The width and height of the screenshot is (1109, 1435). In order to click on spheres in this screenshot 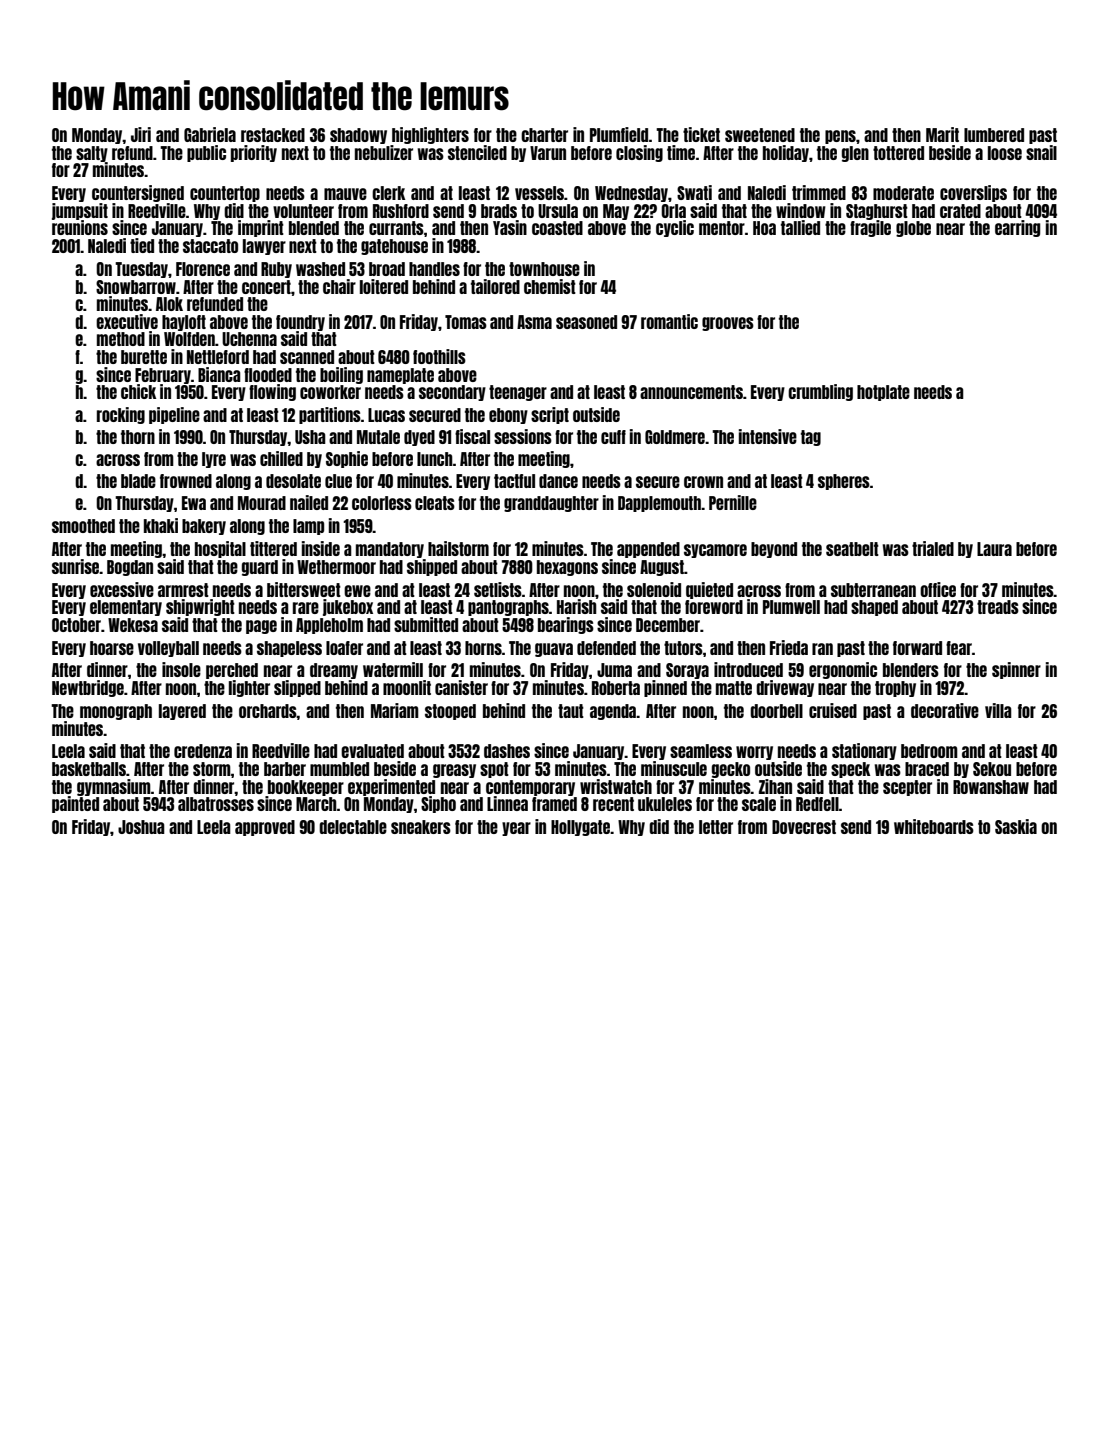, I will do `click(844, 482)`.
